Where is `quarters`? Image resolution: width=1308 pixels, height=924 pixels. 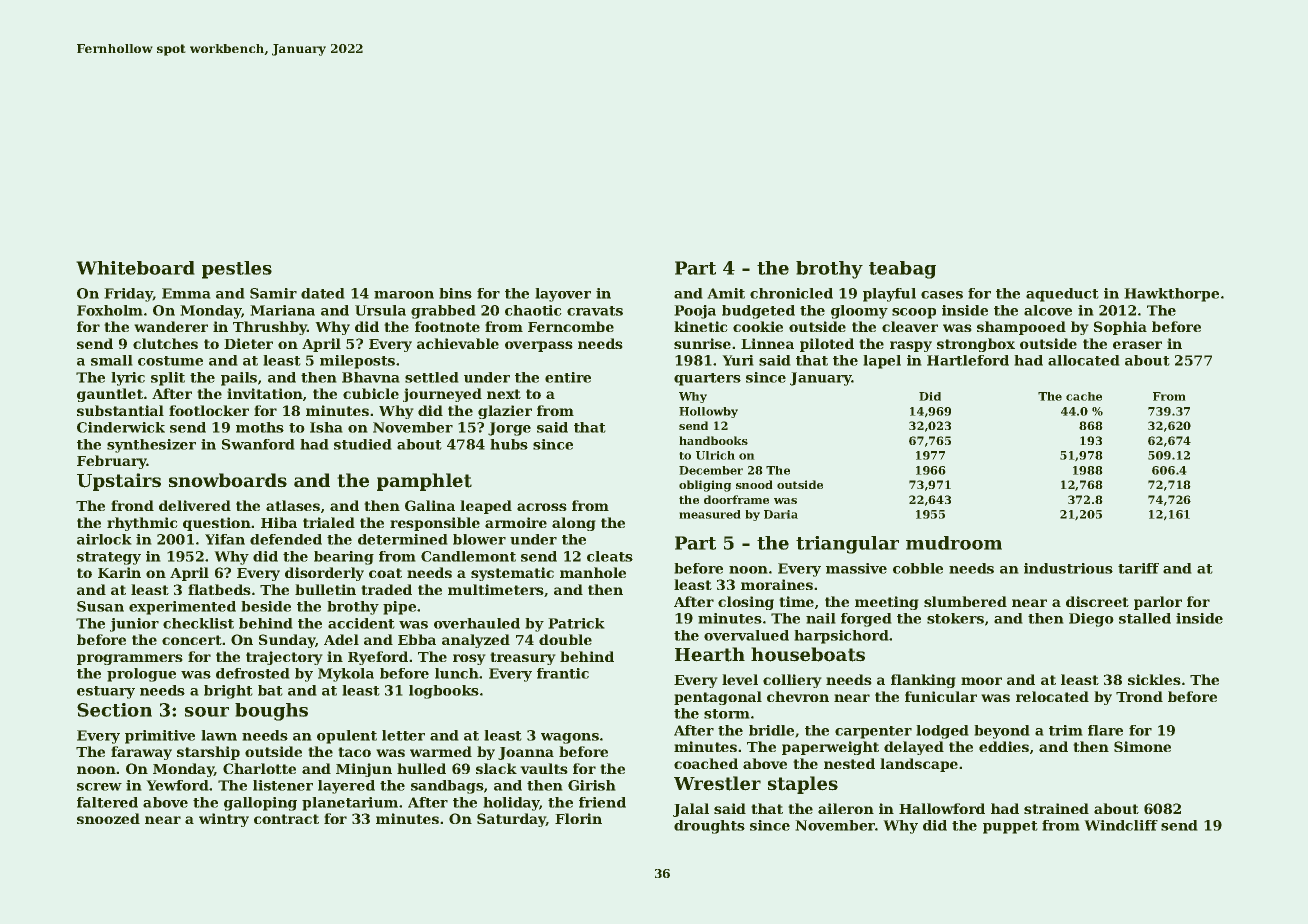 quarters is located at coordinates (707, 379).
